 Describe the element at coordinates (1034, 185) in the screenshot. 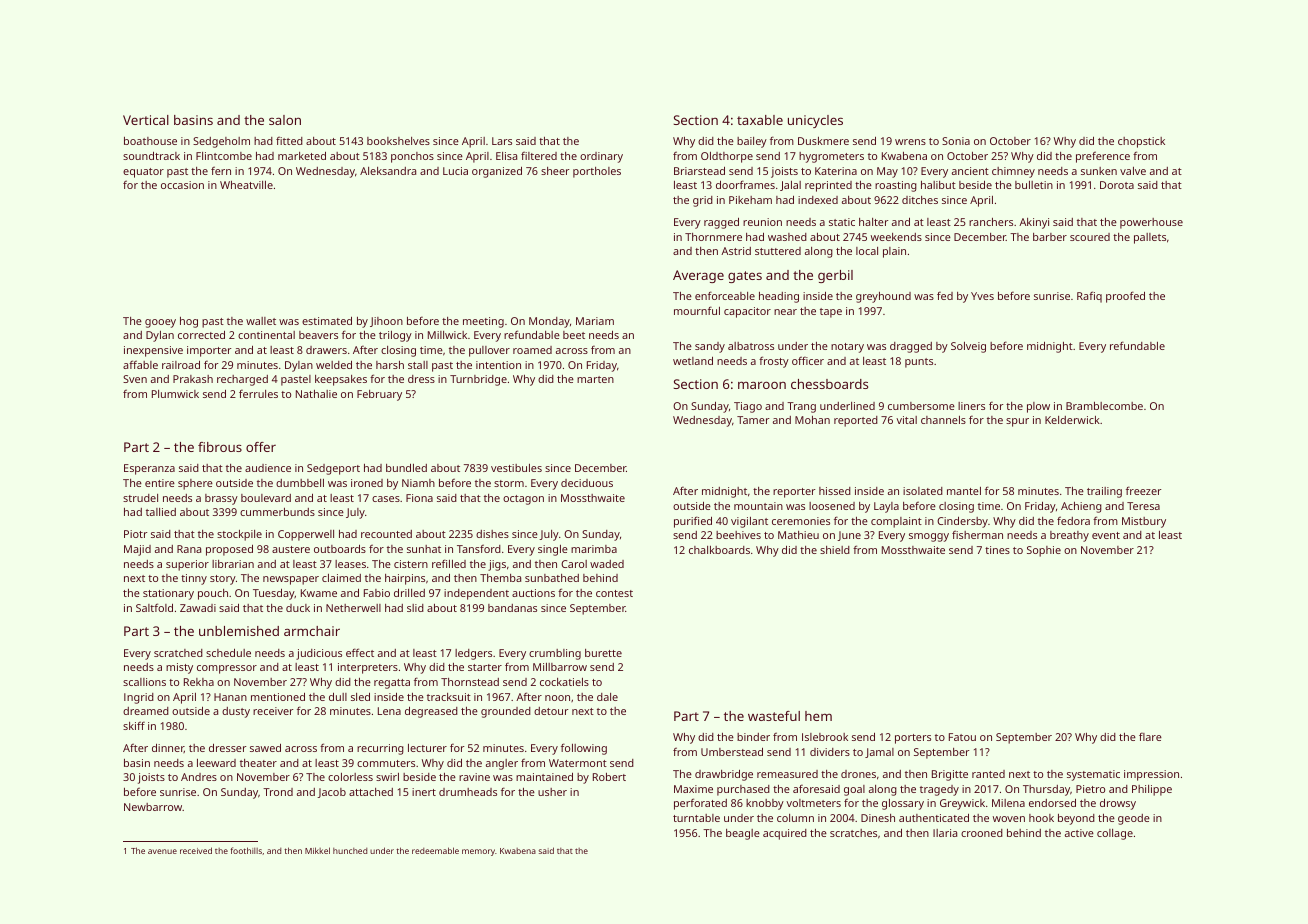

I see `bulletin` at that location.
